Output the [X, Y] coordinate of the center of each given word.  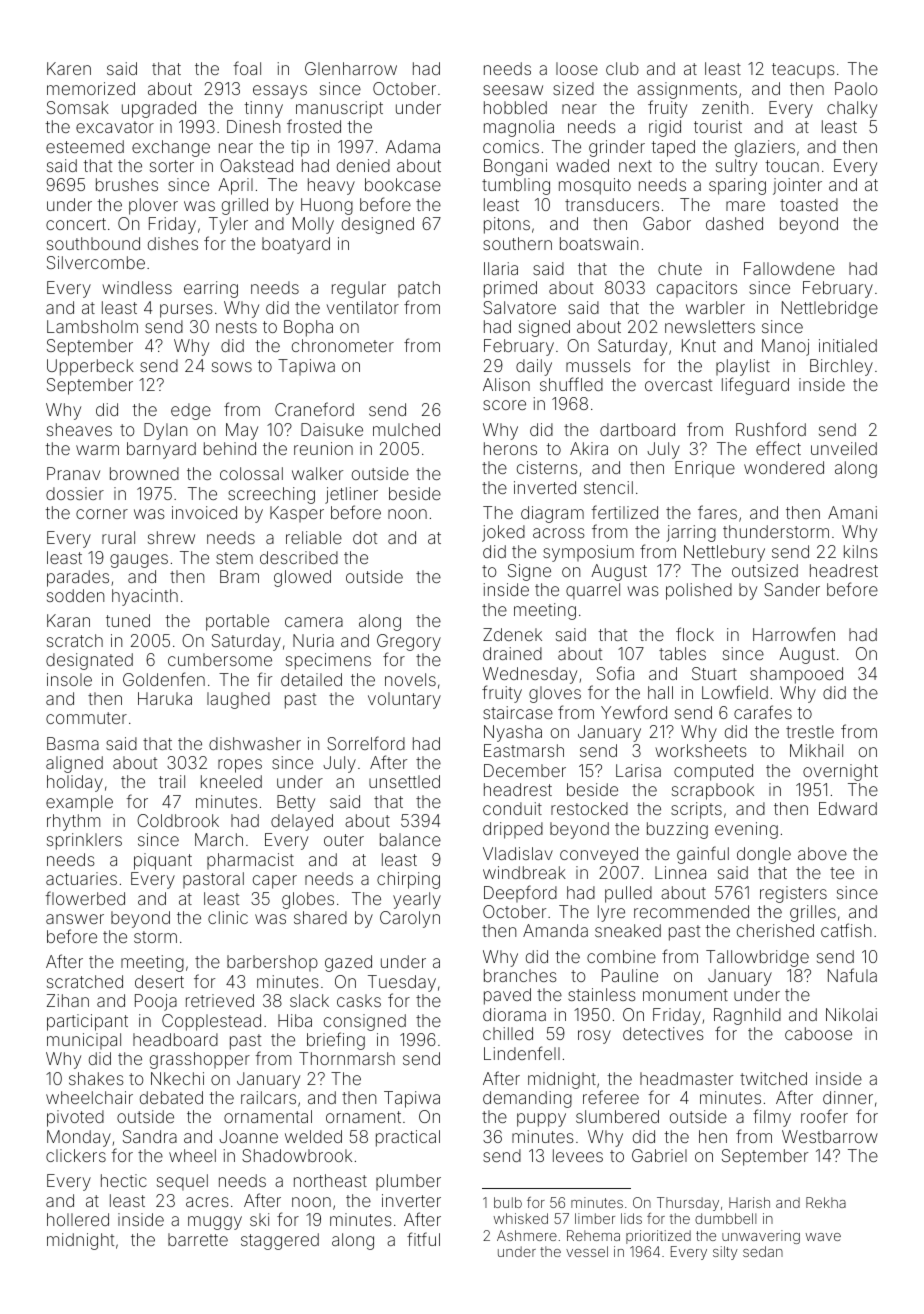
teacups [803, 70]
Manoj [785, 347]
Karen [69, 68]
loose [577, 68]
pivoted [75, 1118]
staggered [280, 1241]
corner [102, 514]
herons [510, 448]
